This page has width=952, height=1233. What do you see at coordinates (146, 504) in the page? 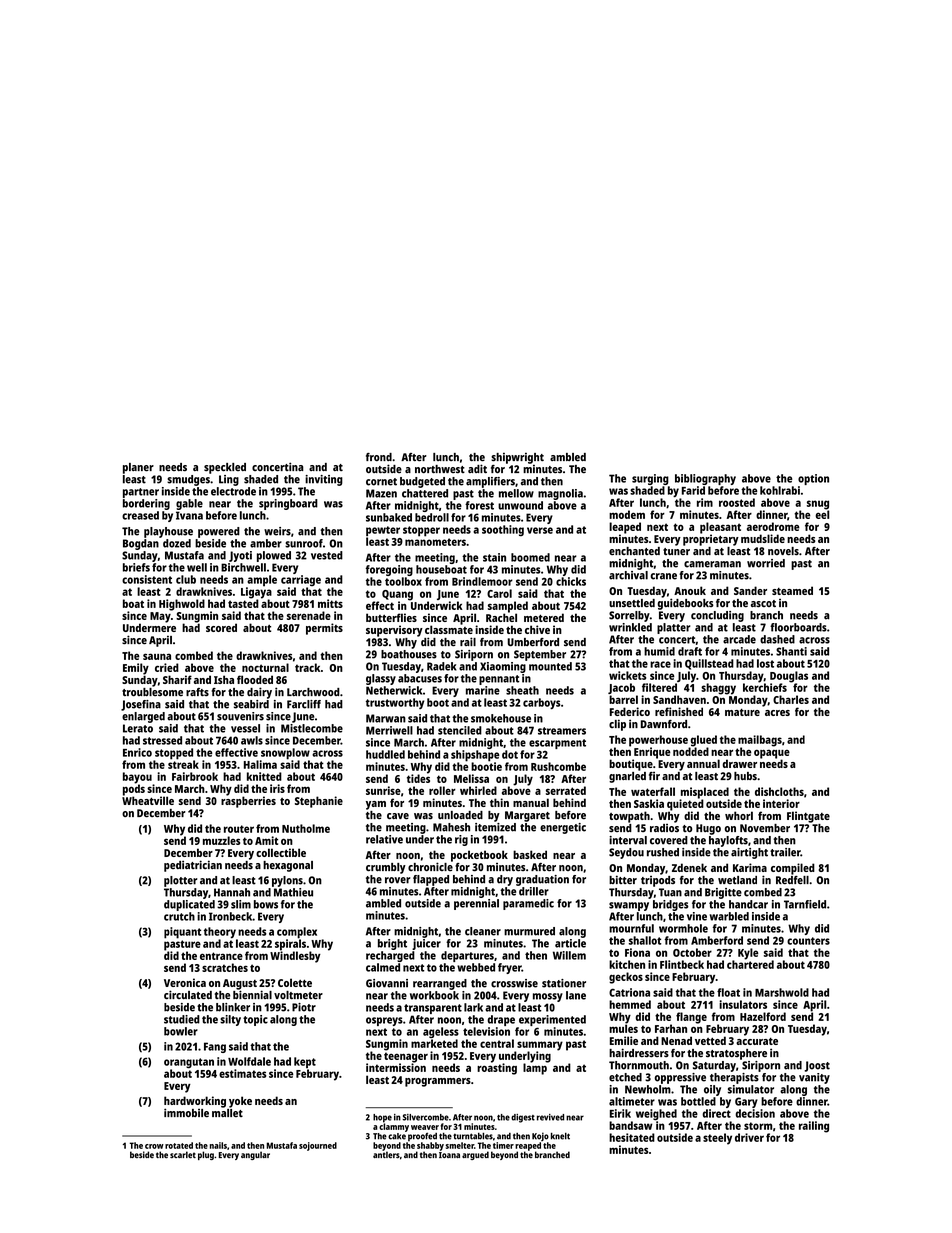
I see `bordering` at bounding box center [146, 504].
